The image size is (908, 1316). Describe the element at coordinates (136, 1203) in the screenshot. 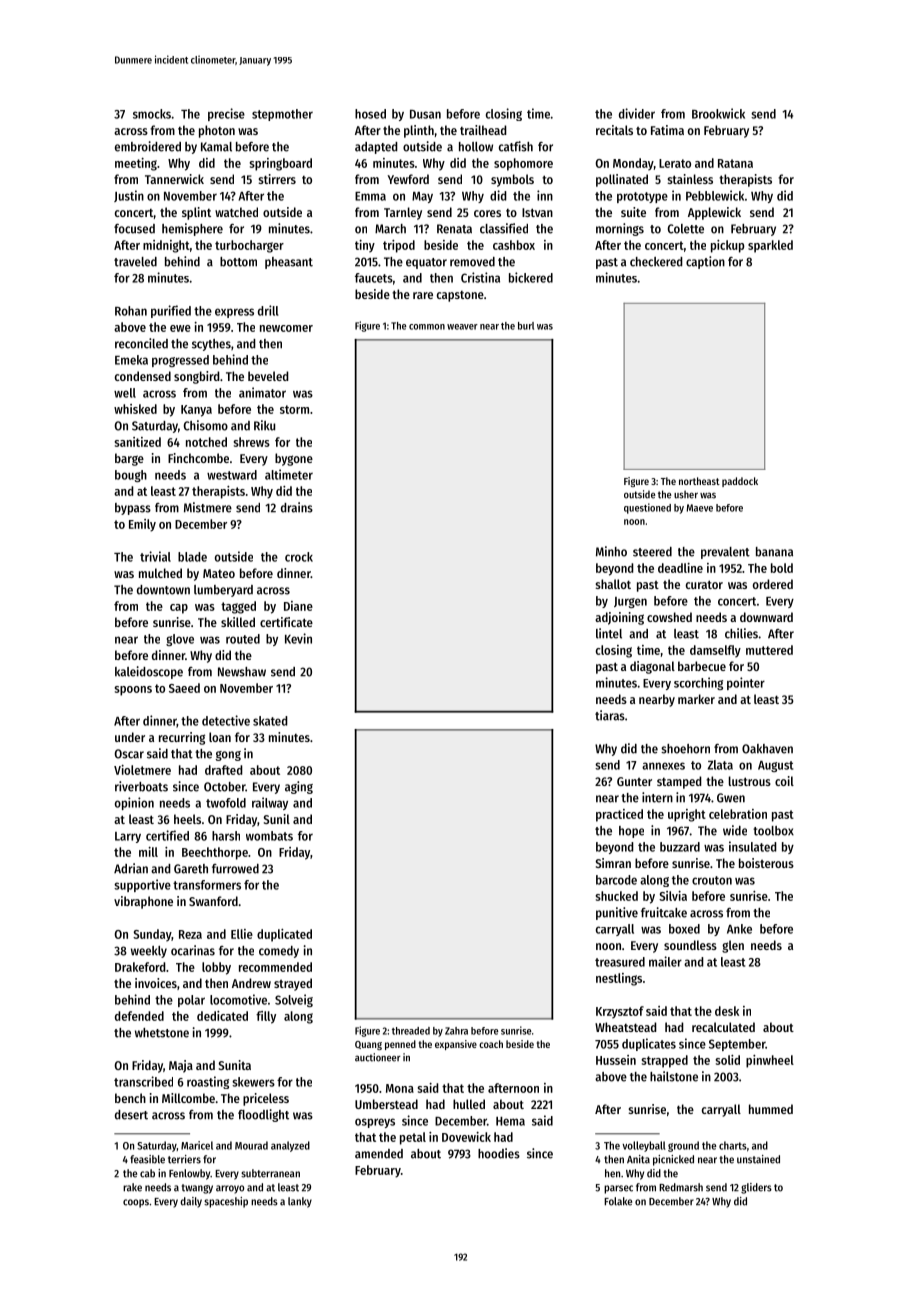

I see `coops` at that location.
